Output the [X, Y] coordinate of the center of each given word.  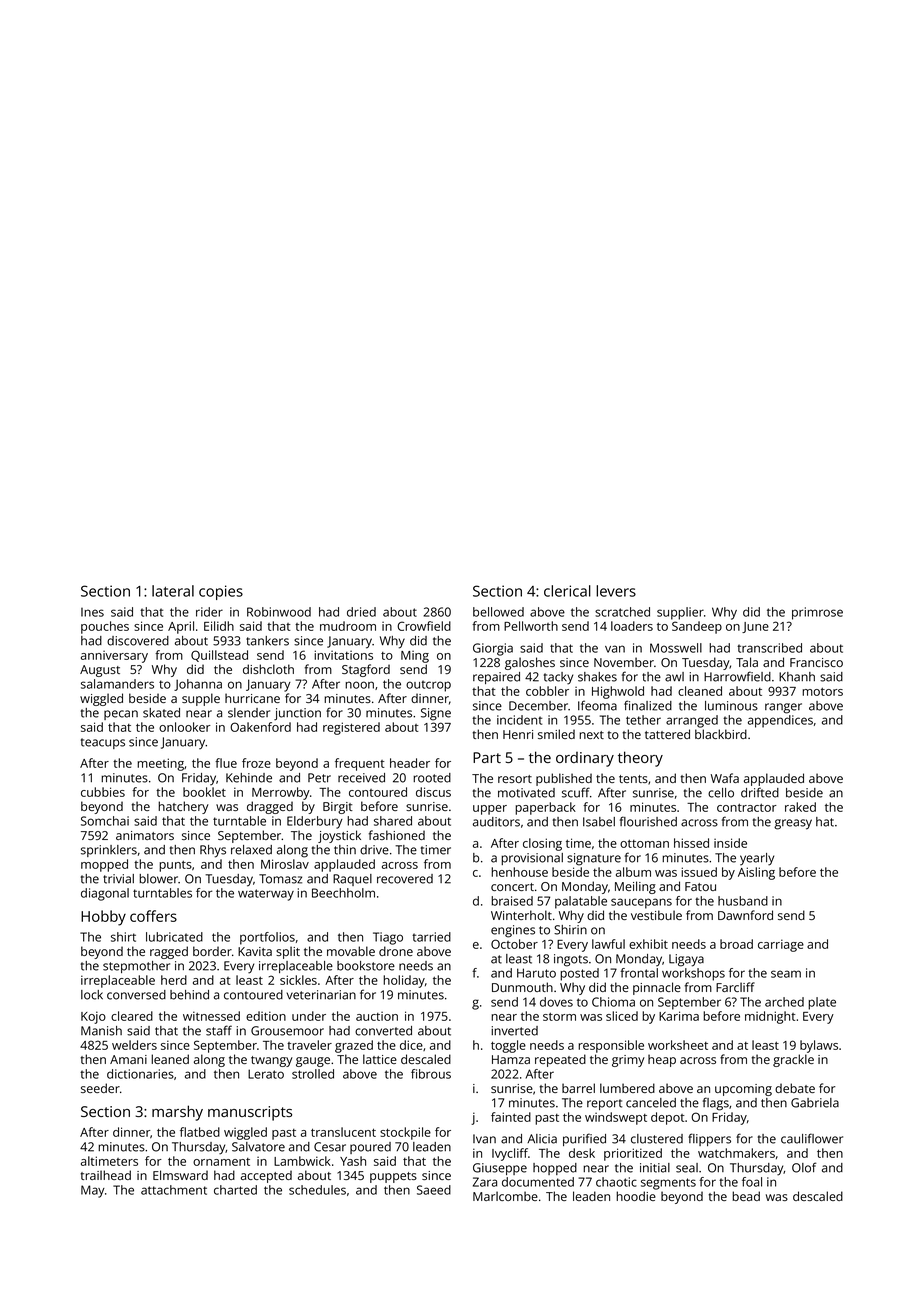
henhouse [519, 872]
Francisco [816, 662]
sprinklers [109, 851]
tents [633, 779]
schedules [317, 1190]
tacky [558, 678]
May [93, 1191]
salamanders [117, 684]
